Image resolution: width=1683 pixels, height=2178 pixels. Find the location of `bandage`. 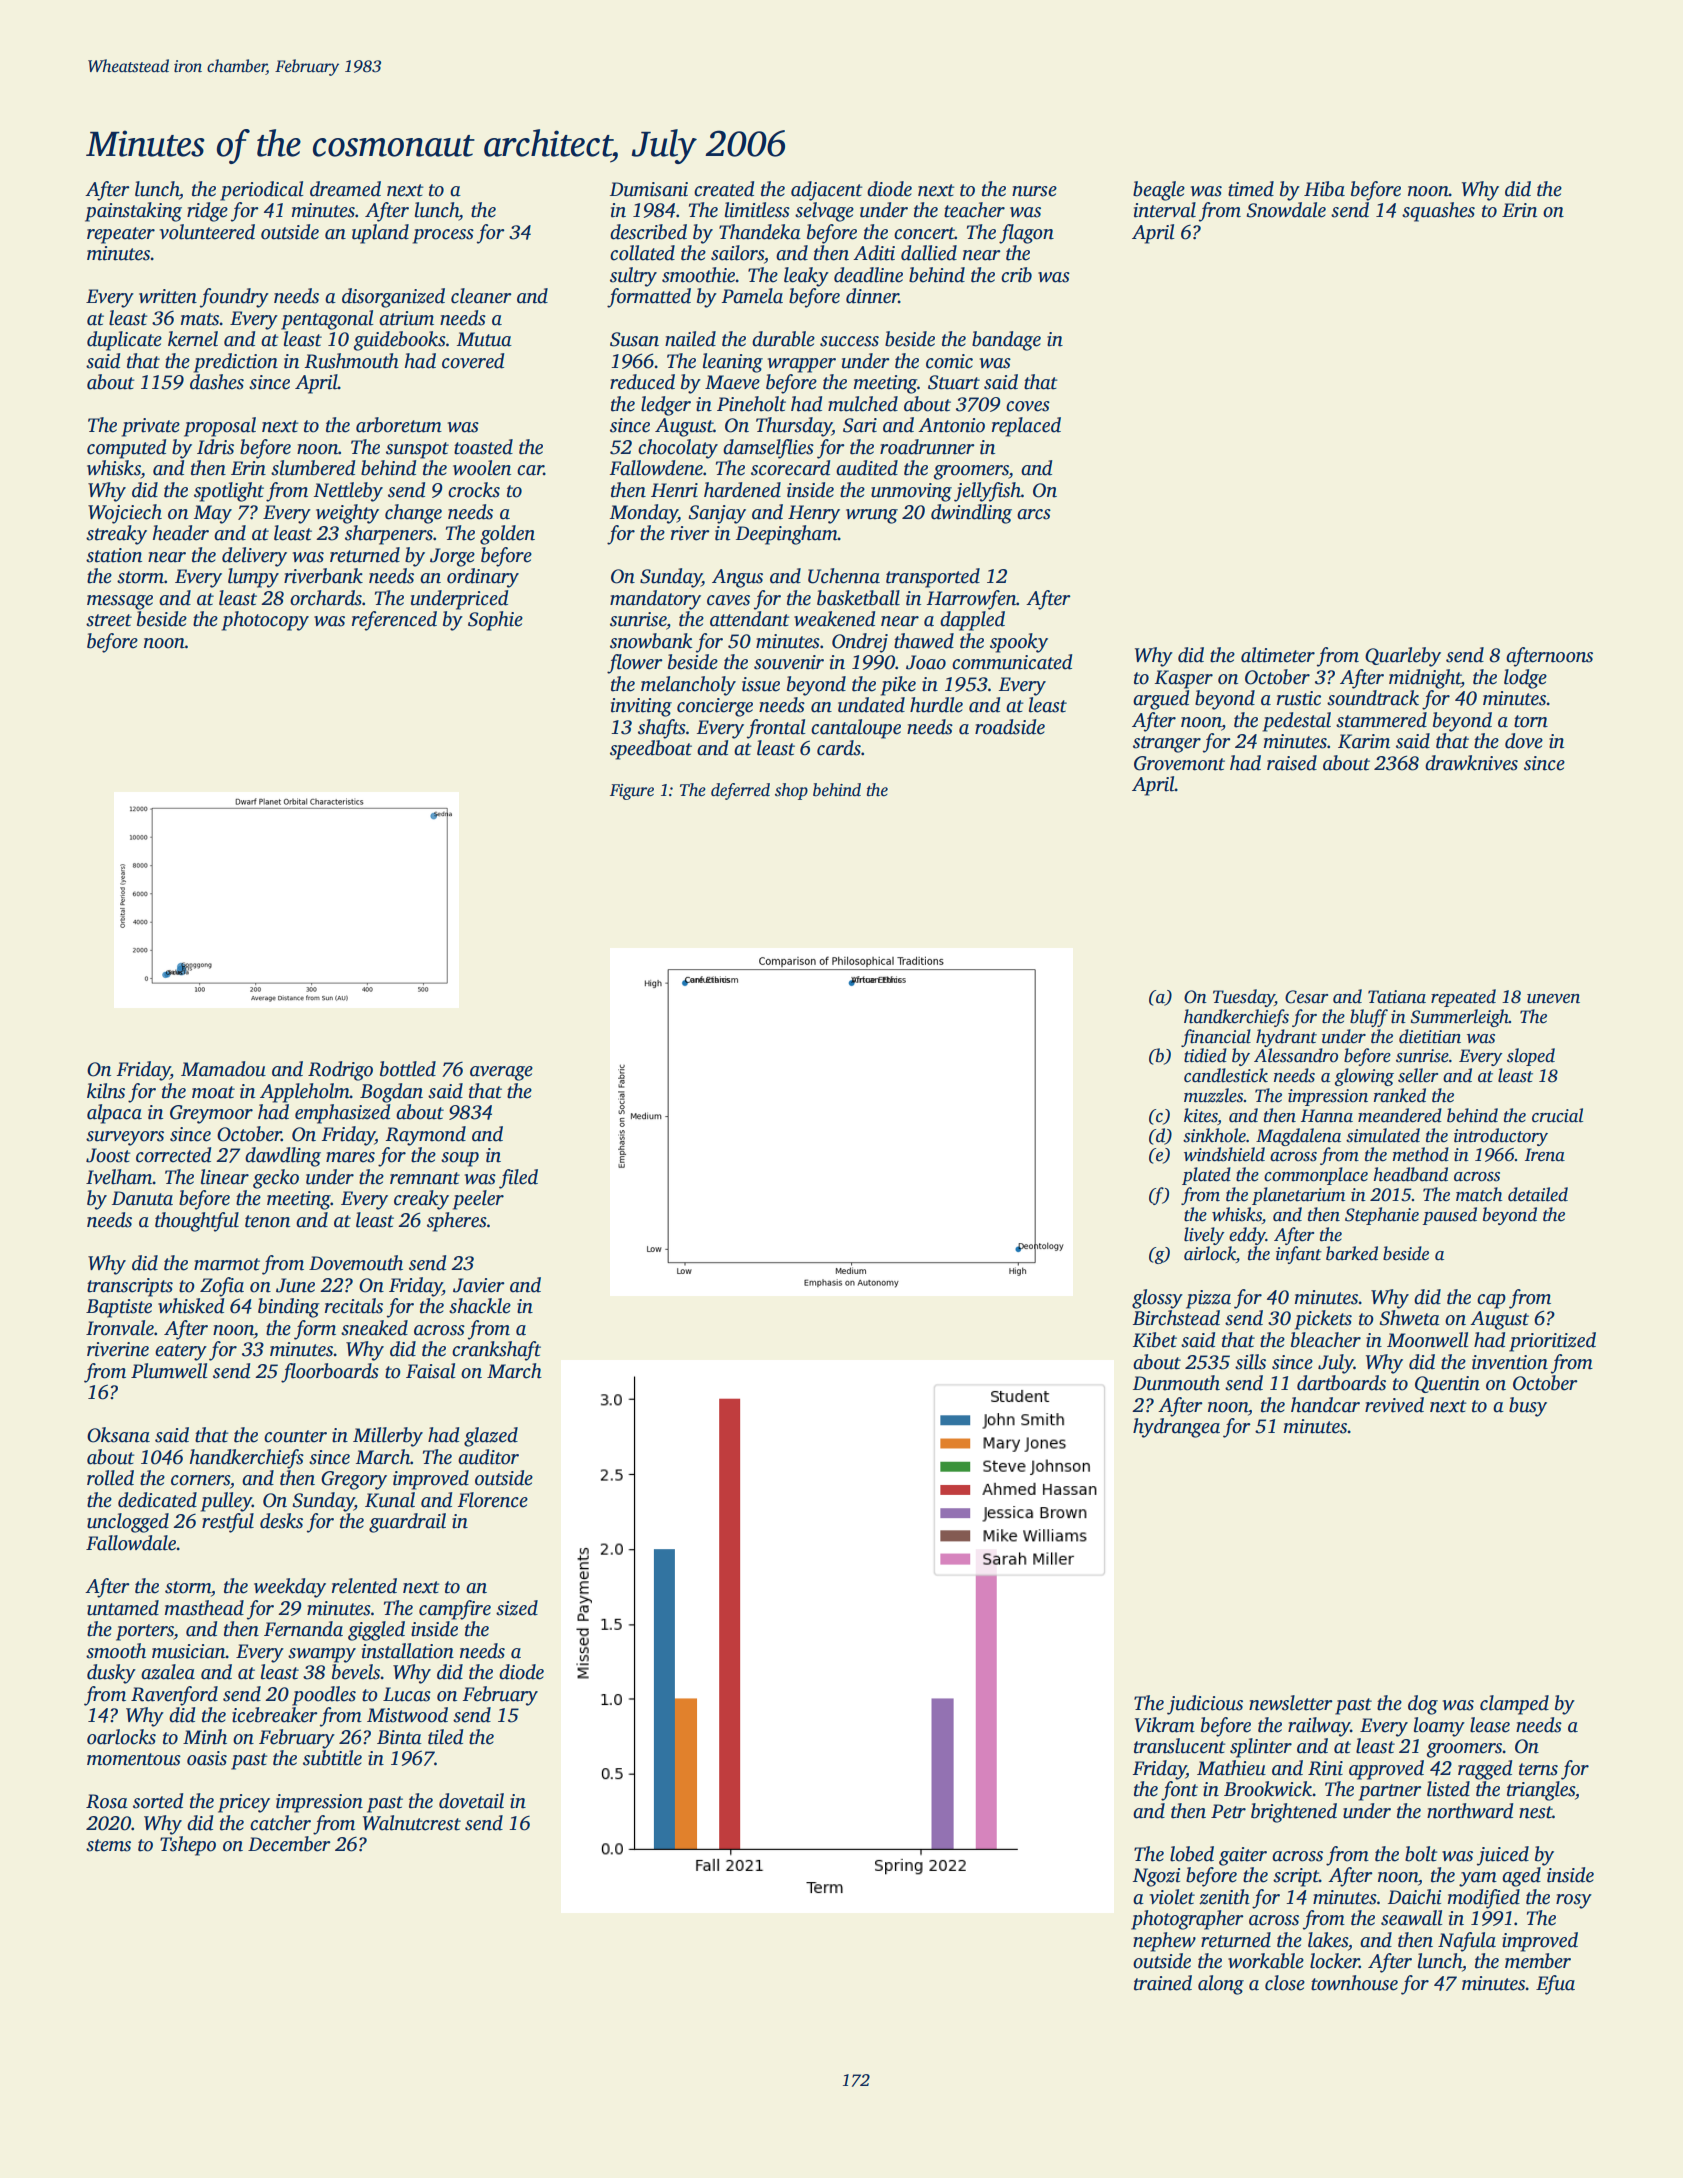

bandage is located at coordinates (1006, 341).
